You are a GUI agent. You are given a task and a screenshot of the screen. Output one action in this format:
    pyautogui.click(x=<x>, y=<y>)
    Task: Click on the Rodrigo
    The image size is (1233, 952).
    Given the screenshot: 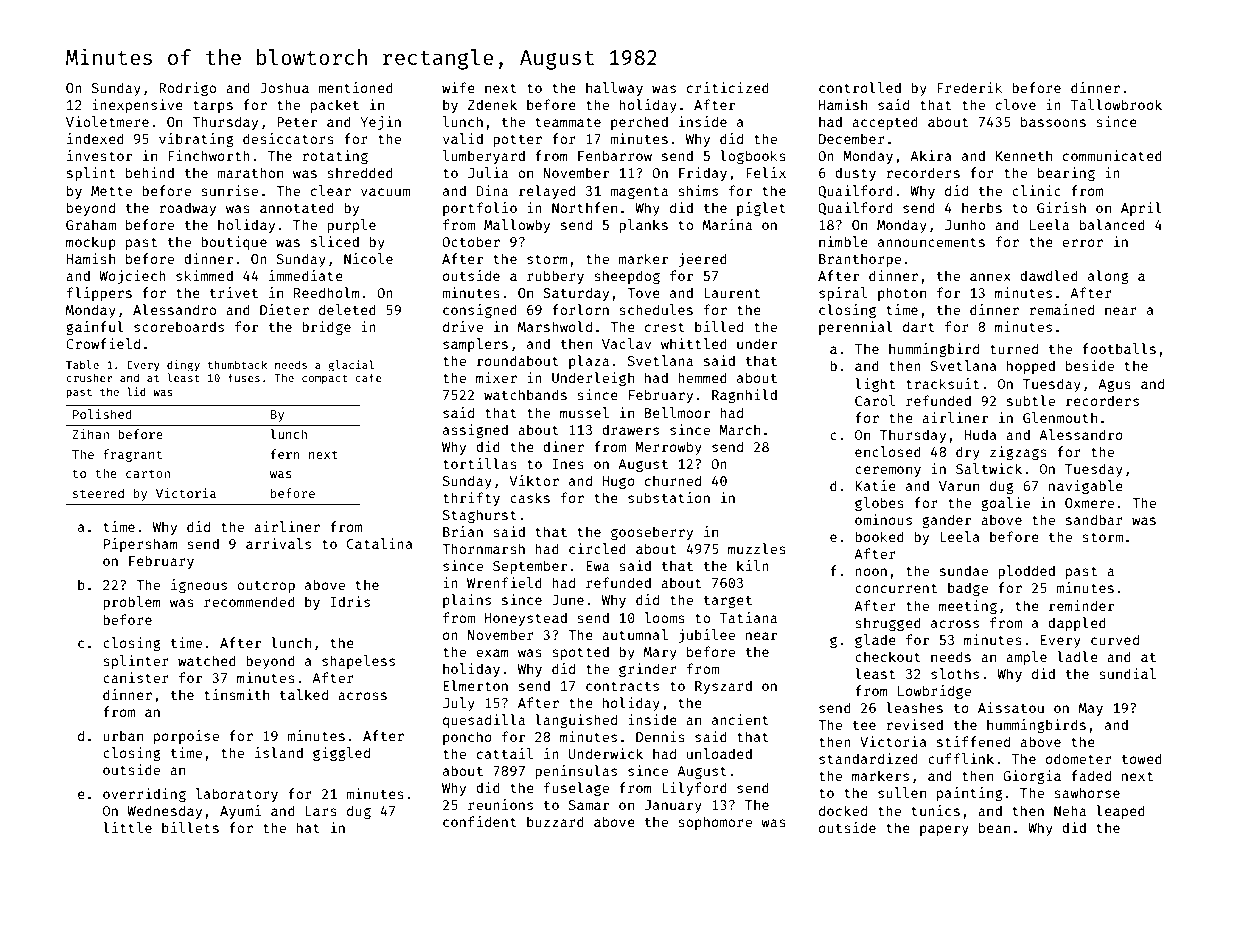 What is the action you would take?
    pyautogui.click(x=187, y=89)
